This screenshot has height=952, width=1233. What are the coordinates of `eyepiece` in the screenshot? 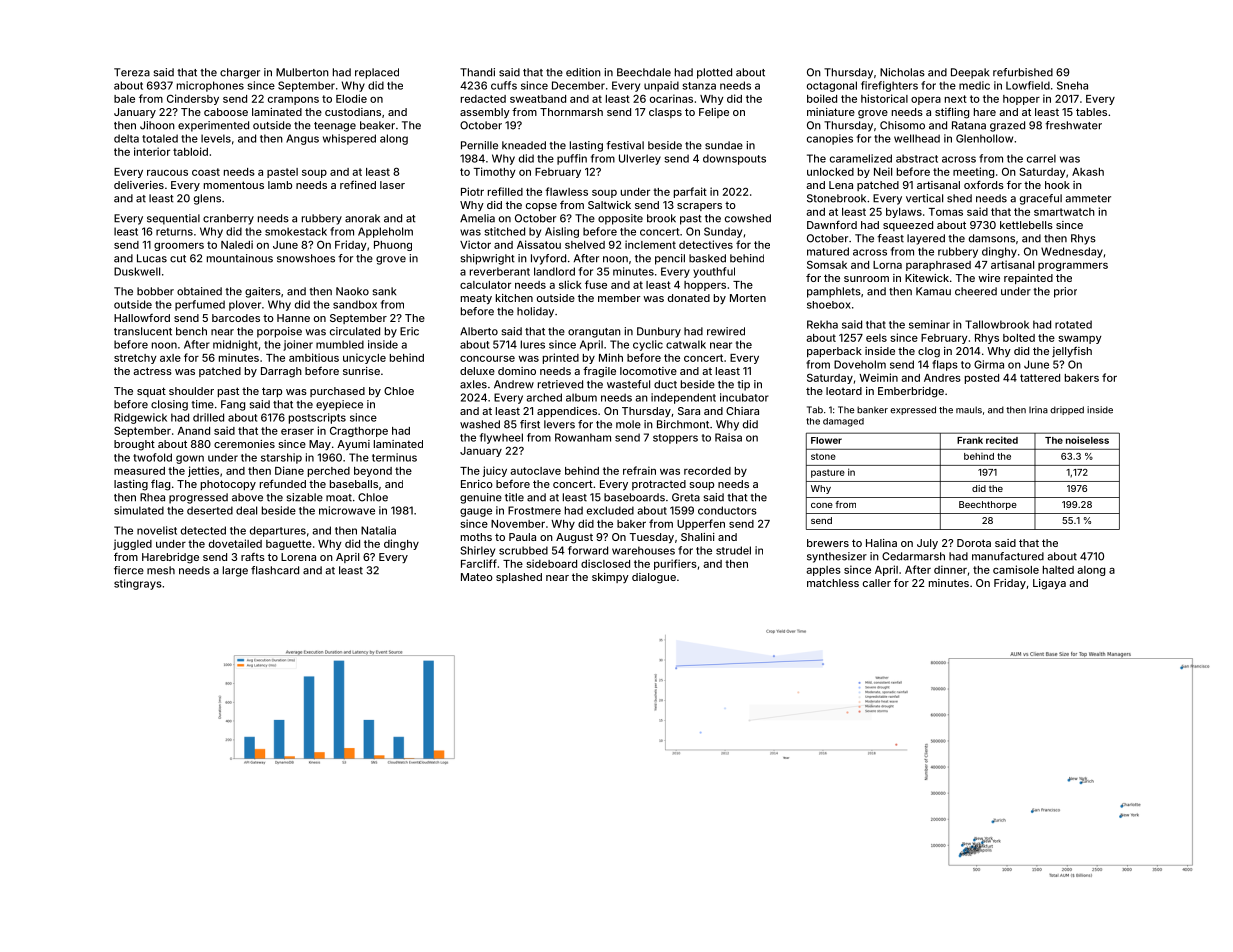 It's located at (339, 405).
